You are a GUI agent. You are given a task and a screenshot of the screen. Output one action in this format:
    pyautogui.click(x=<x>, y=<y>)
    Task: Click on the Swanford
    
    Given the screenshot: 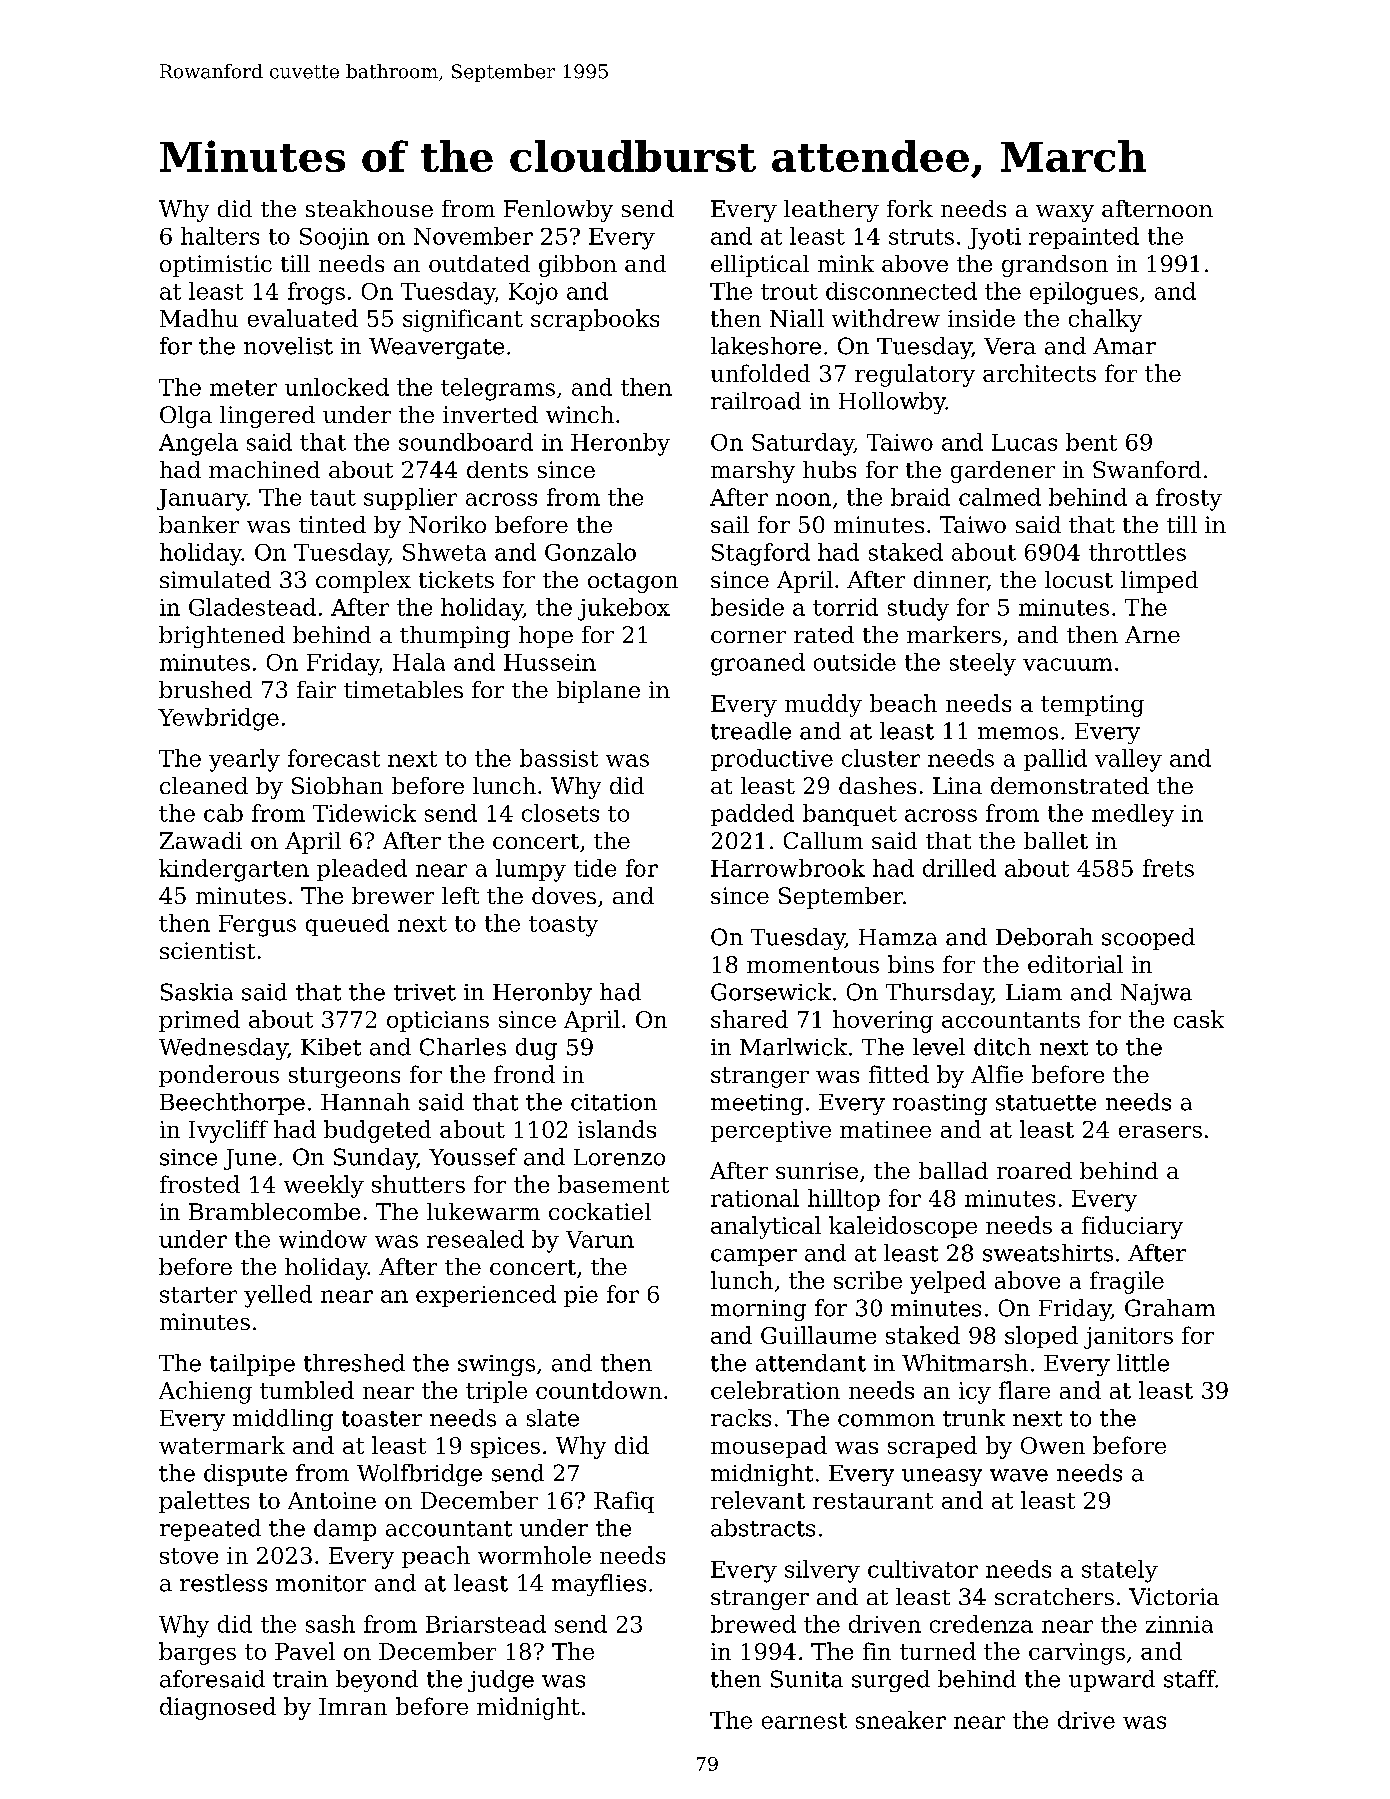 What is the action you would take?
    pyautogui.click(x=1147, y=469)
